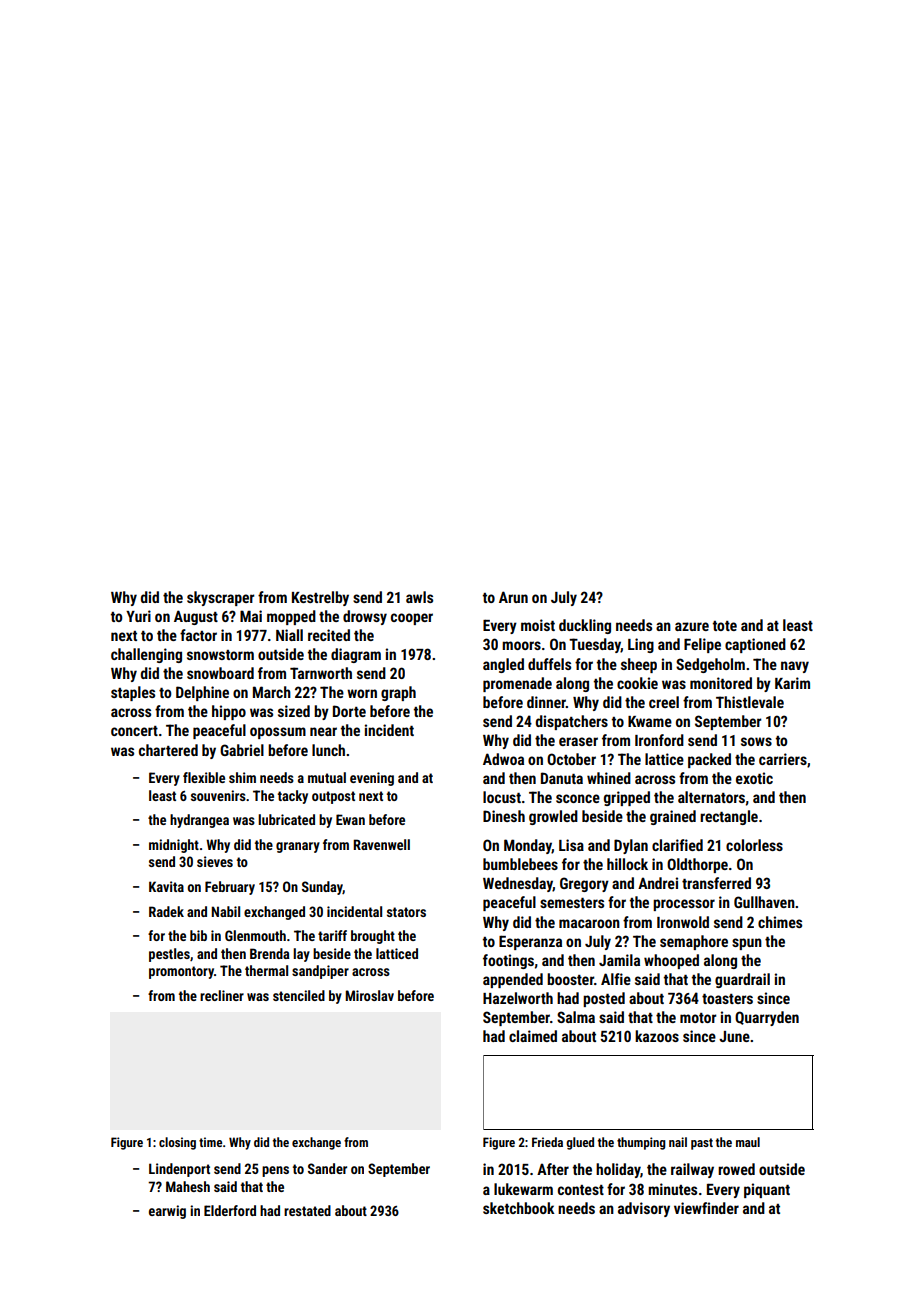 This image has width=924, height=1308. I want to click on lubricated, so click(286, 819).
